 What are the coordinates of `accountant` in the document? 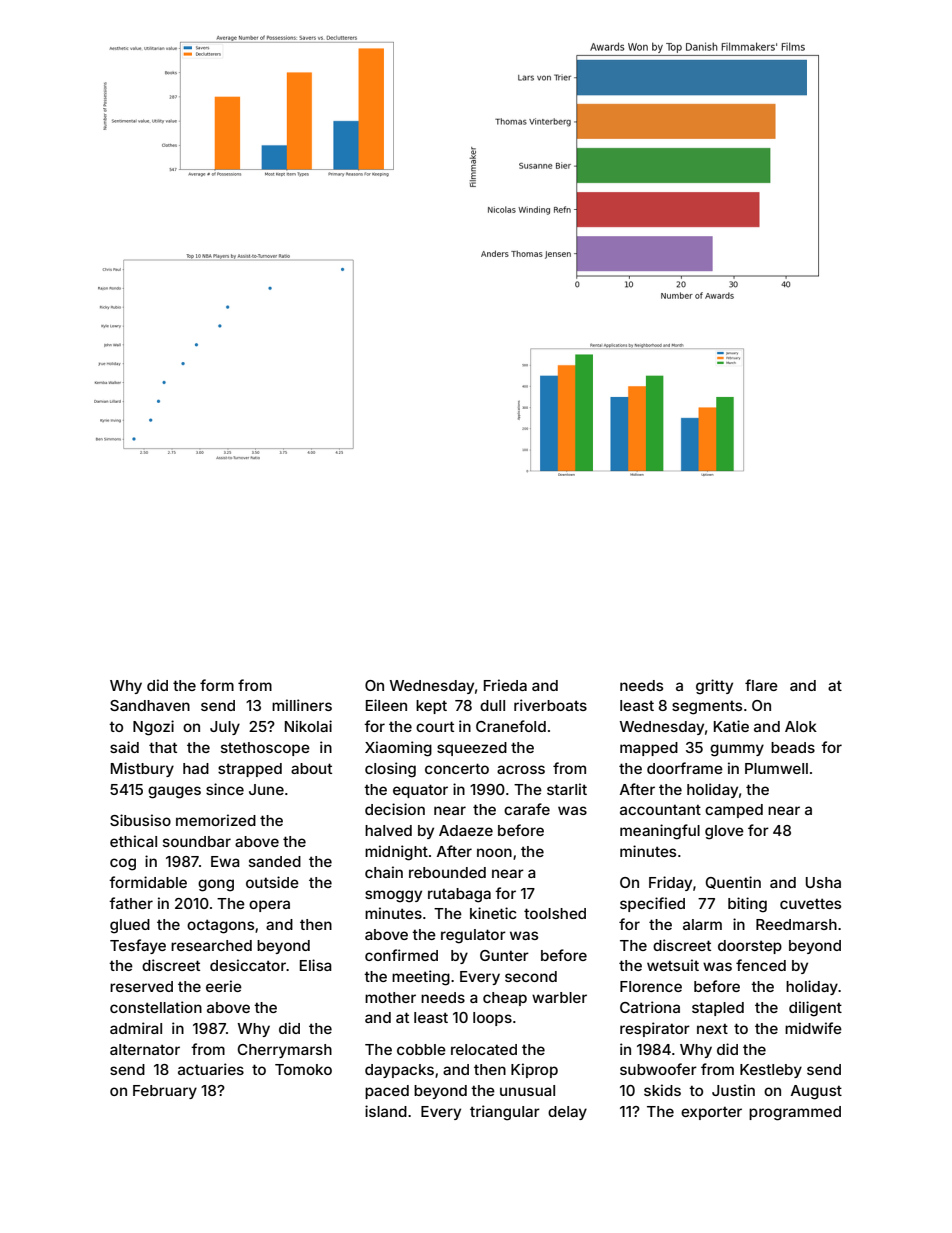 It's located at (660, 810).
